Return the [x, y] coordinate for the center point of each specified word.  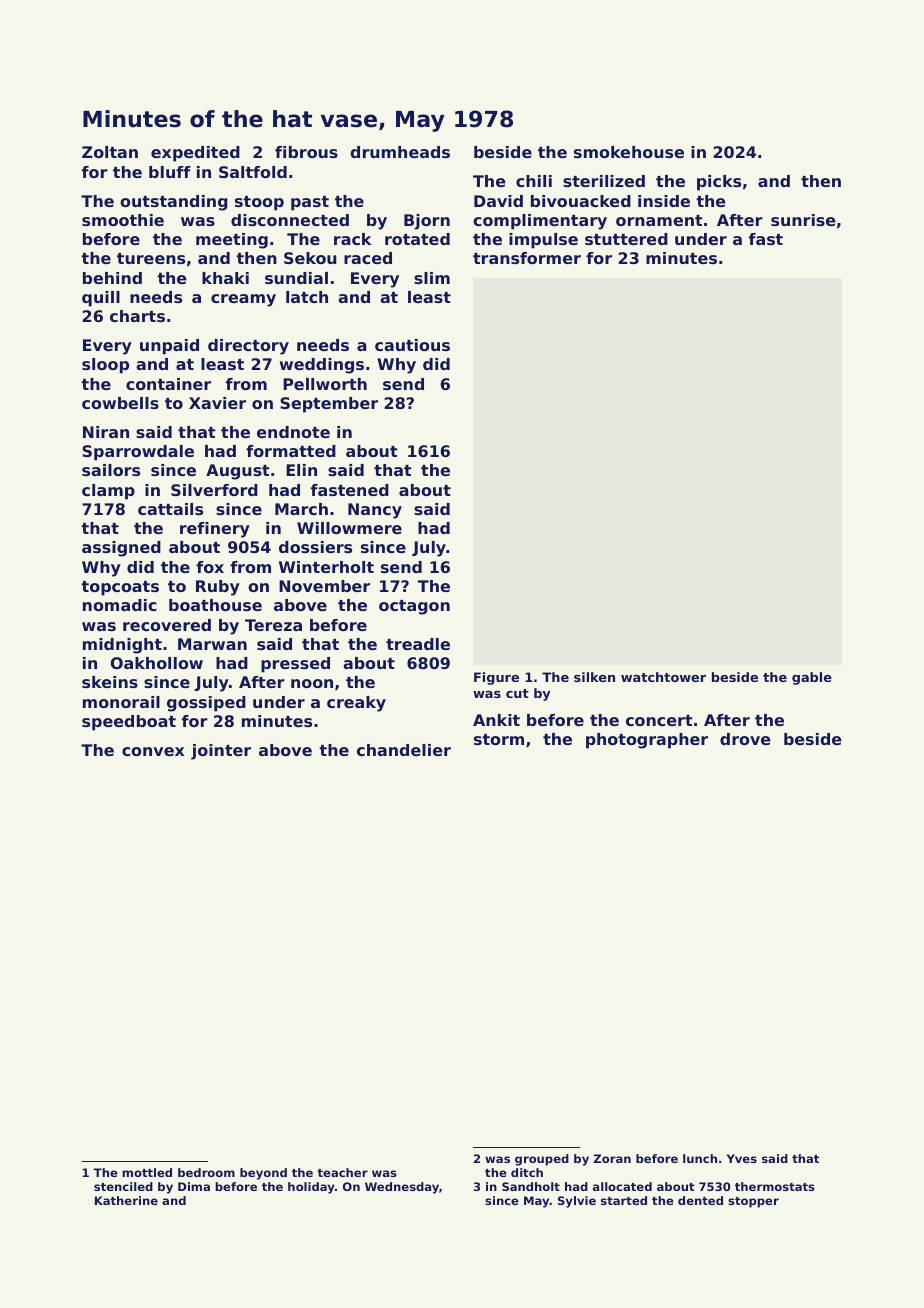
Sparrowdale [138, 453]
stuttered [626, 239]
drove [745, 739]
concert [659, 720]
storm [499, 739]
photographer [647, 741]
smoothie [123, 220]
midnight [122, 646]
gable [812, 678]
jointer [221, 752]
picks [719, 183]
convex [153, 751]
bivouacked [581, 201]
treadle [418, 644]
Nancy [375, 511]
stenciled [123, 1186]
